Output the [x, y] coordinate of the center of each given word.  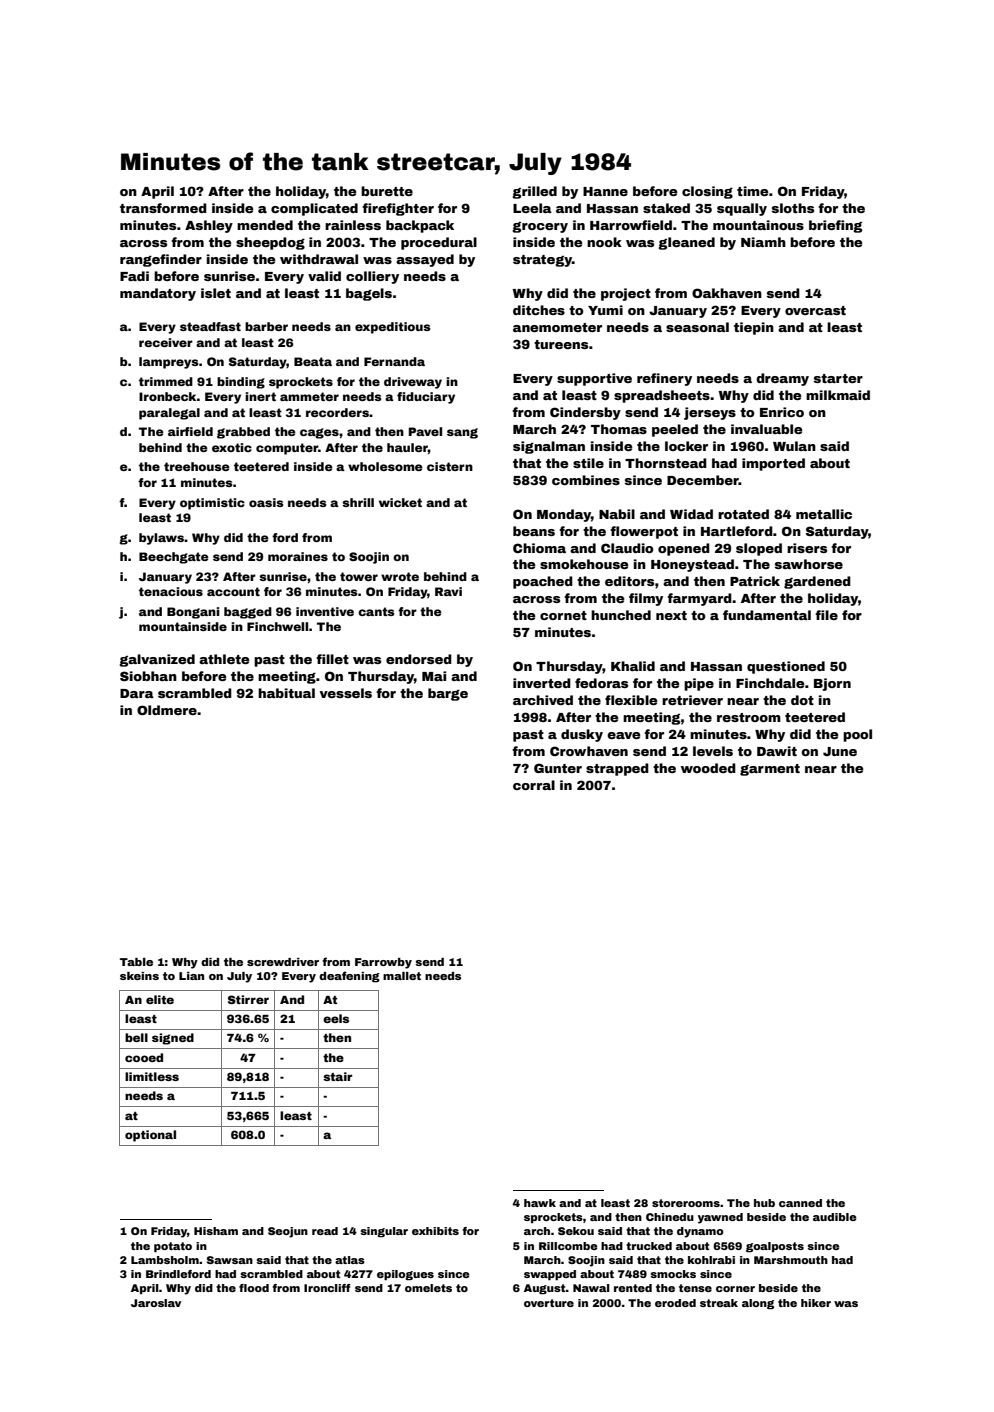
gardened [817, 582]
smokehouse [584, 564]
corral [534, 785]
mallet [402, 976]
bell [136, 1037]
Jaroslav [156, 1303]
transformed [163, 208]
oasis [266, 502]
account [233, 591]
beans [534, 531]
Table [136, 962]
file [826, 615]
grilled [534, 192]
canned [800, 1203]
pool [857, 735]
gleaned [686, 243]
